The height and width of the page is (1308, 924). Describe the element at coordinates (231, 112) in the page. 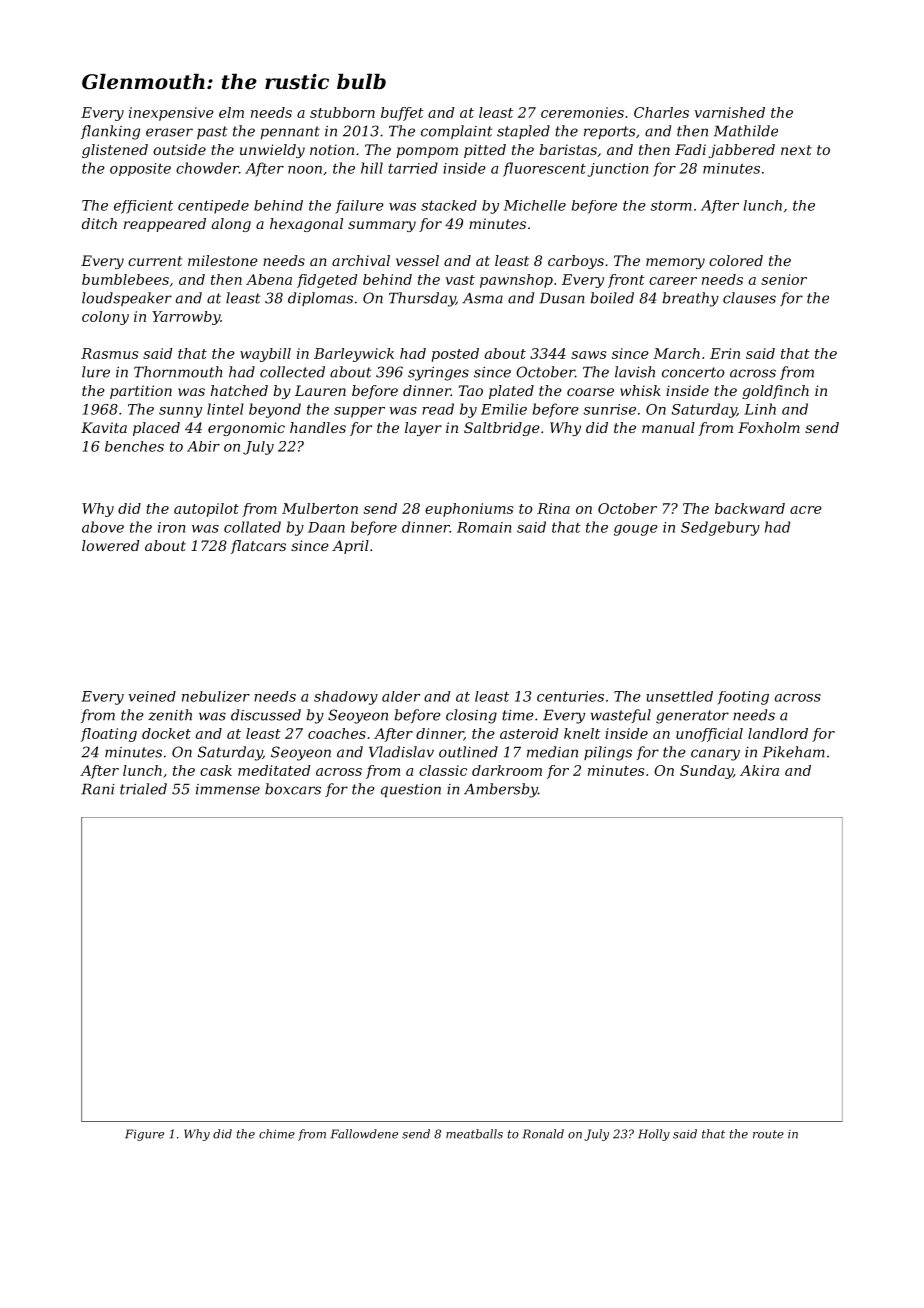

I see `elm` at that location.
